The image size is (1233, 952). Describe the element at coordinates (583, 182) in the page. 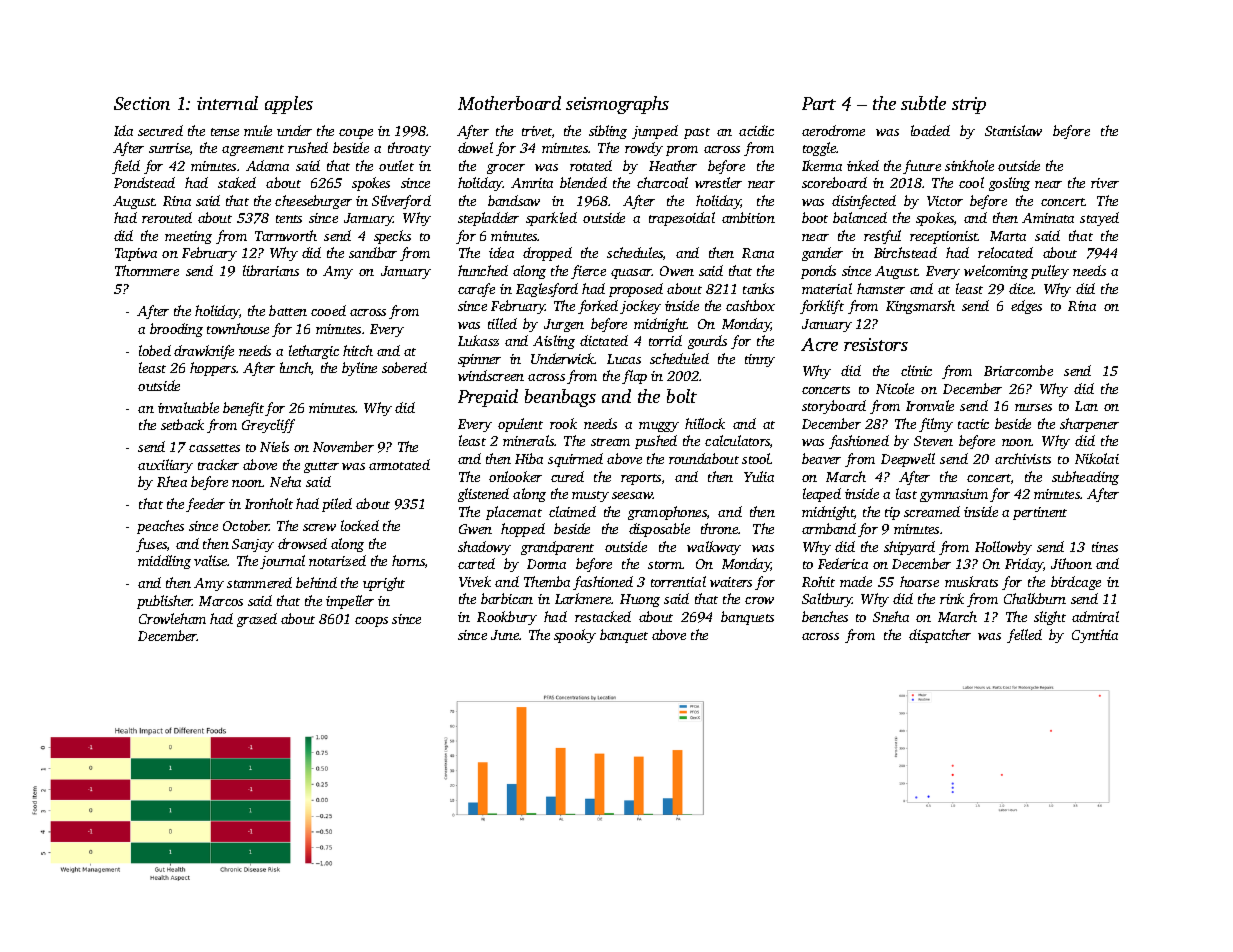

I see `blended` at that location.
